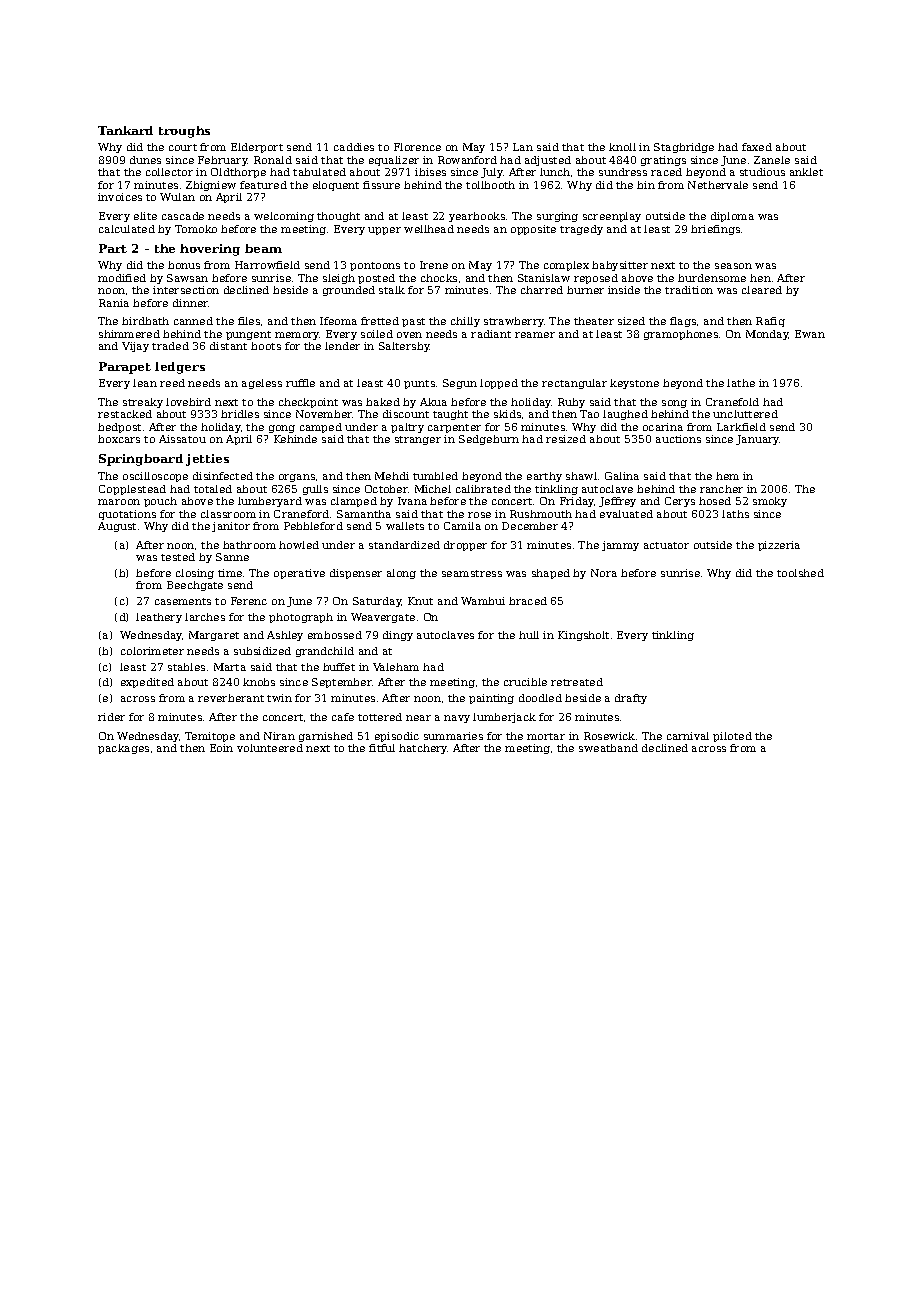 The image size is (924, 1308). What do you see at coordinates (240, 414) in the document?
I see `bridles` at bounding box center [240, 414].
